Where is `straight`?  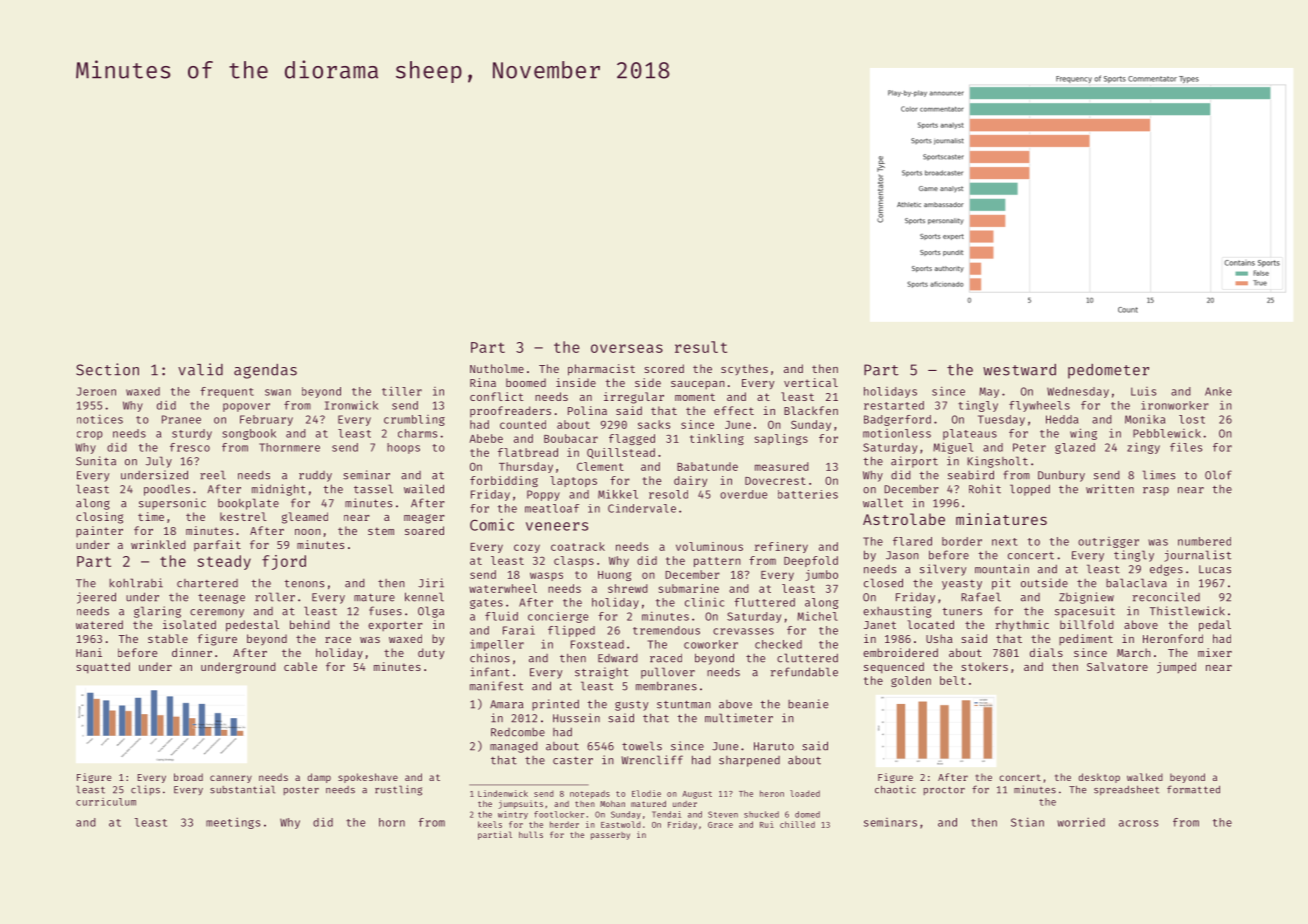 straight is located at coordinates (601, 673).
